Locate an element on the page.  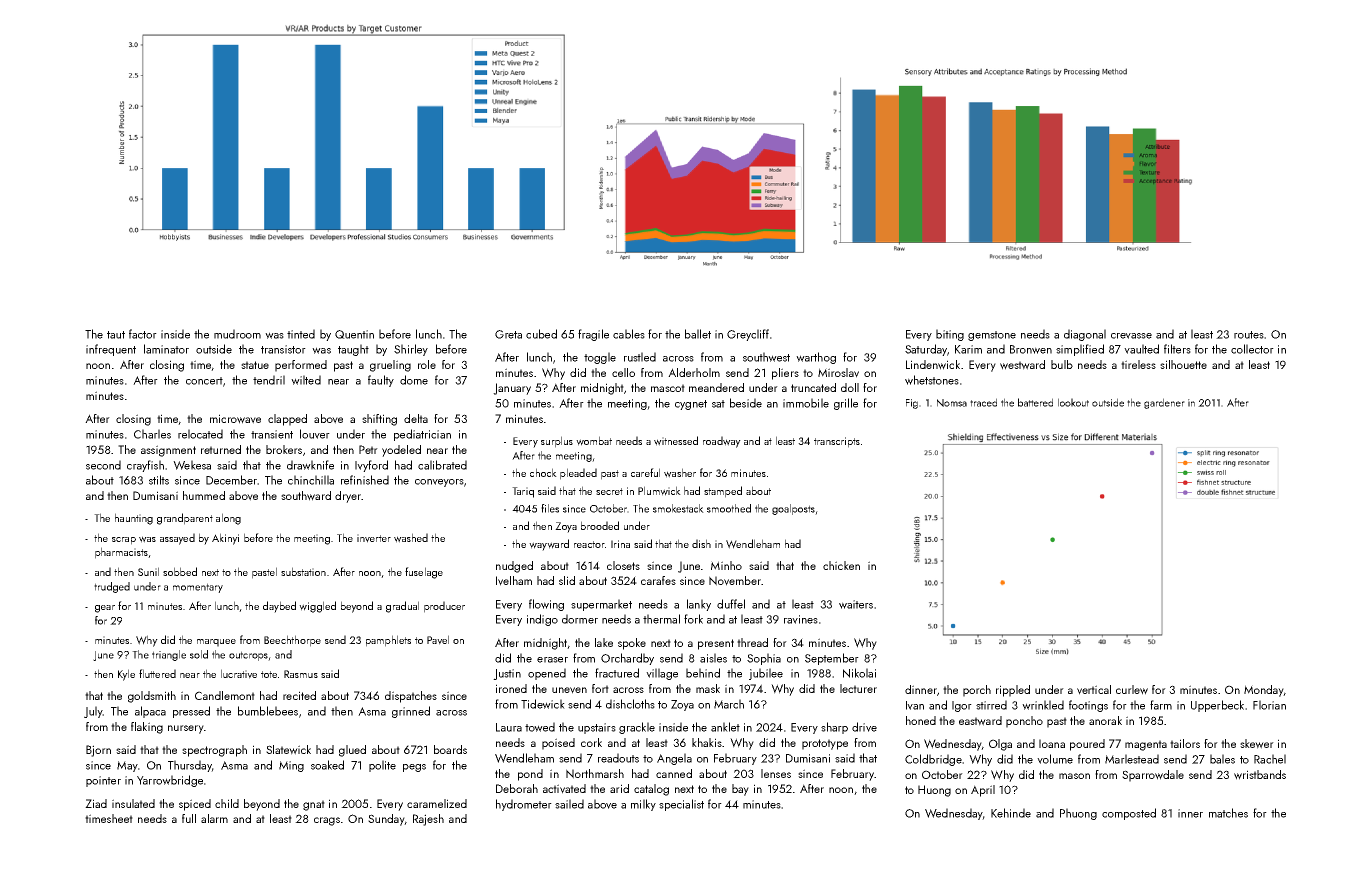
crags is located at coordinates (327, 821).
